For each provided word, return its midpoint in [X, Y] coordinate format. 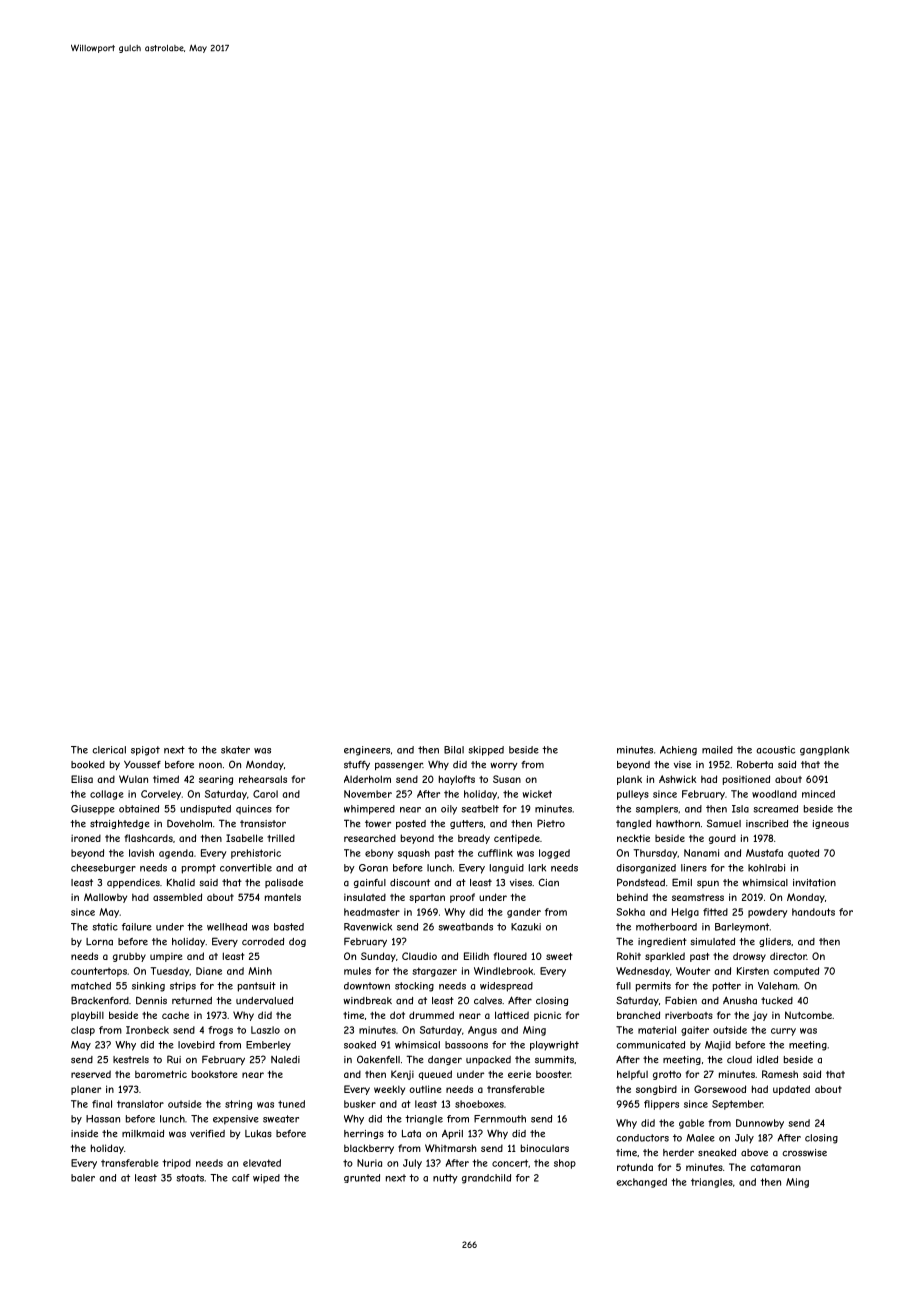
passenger [399, 766]
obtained [139, 809]
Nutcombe [808, 1015]
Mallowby [105, 898]
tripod [176, 1164]
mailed [717, 750]
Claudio [419, 956]
